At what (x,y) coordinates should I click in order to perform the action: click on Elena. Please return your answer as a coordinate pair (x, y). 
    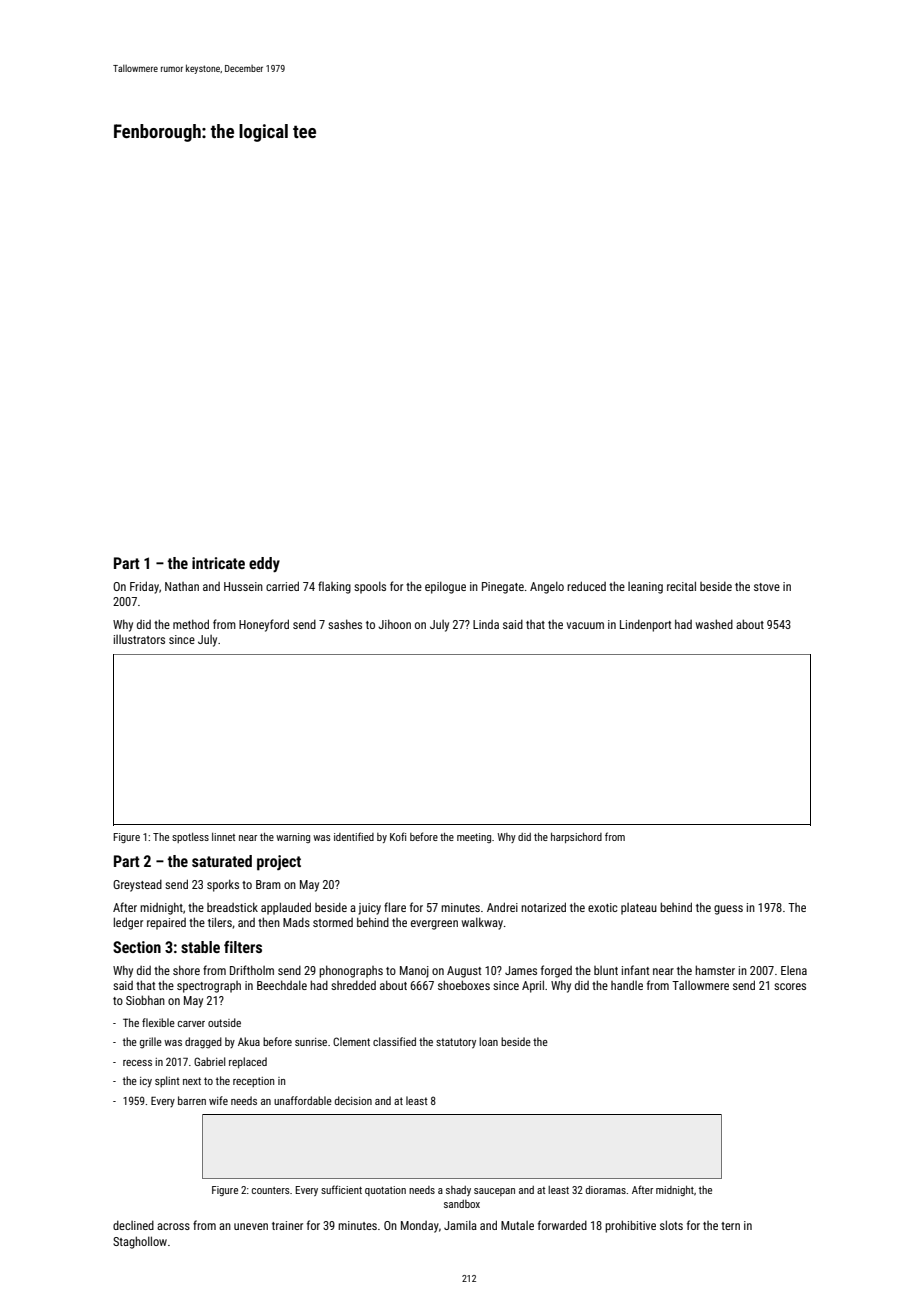
    Looking at the image, I should click on (794, 970).
